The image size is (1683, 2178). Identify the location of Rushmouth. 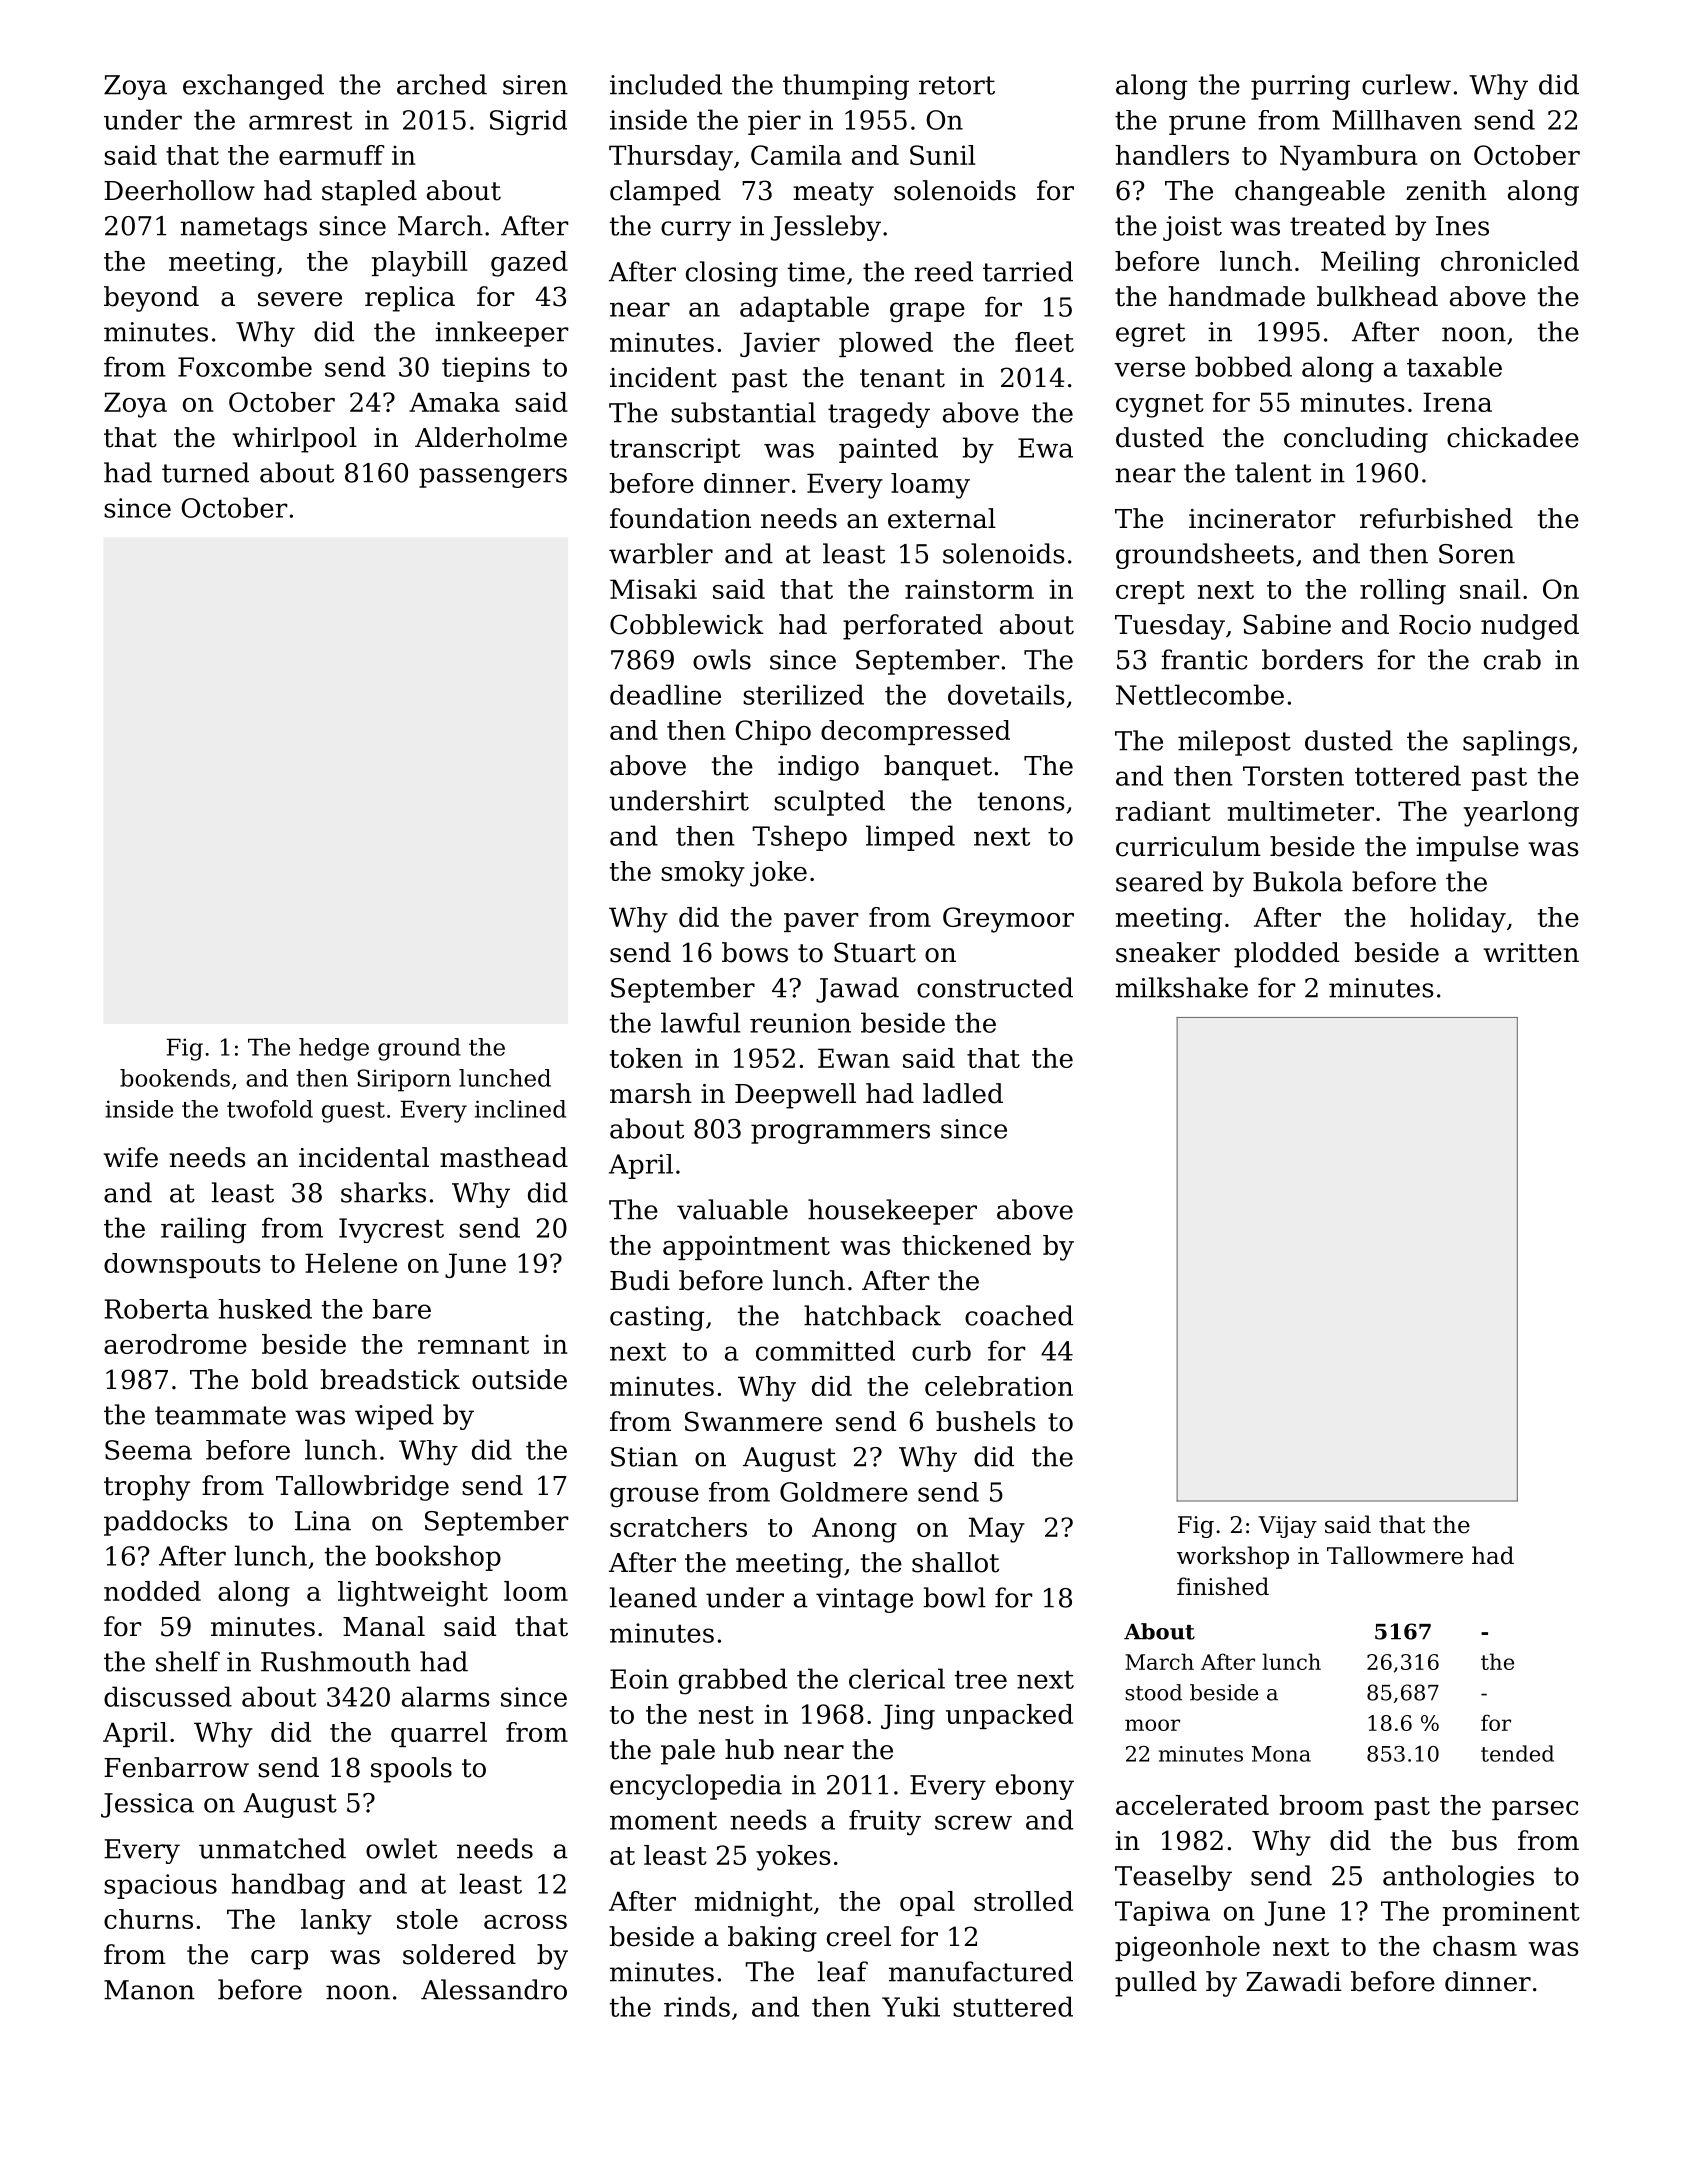
(336, 1661).
